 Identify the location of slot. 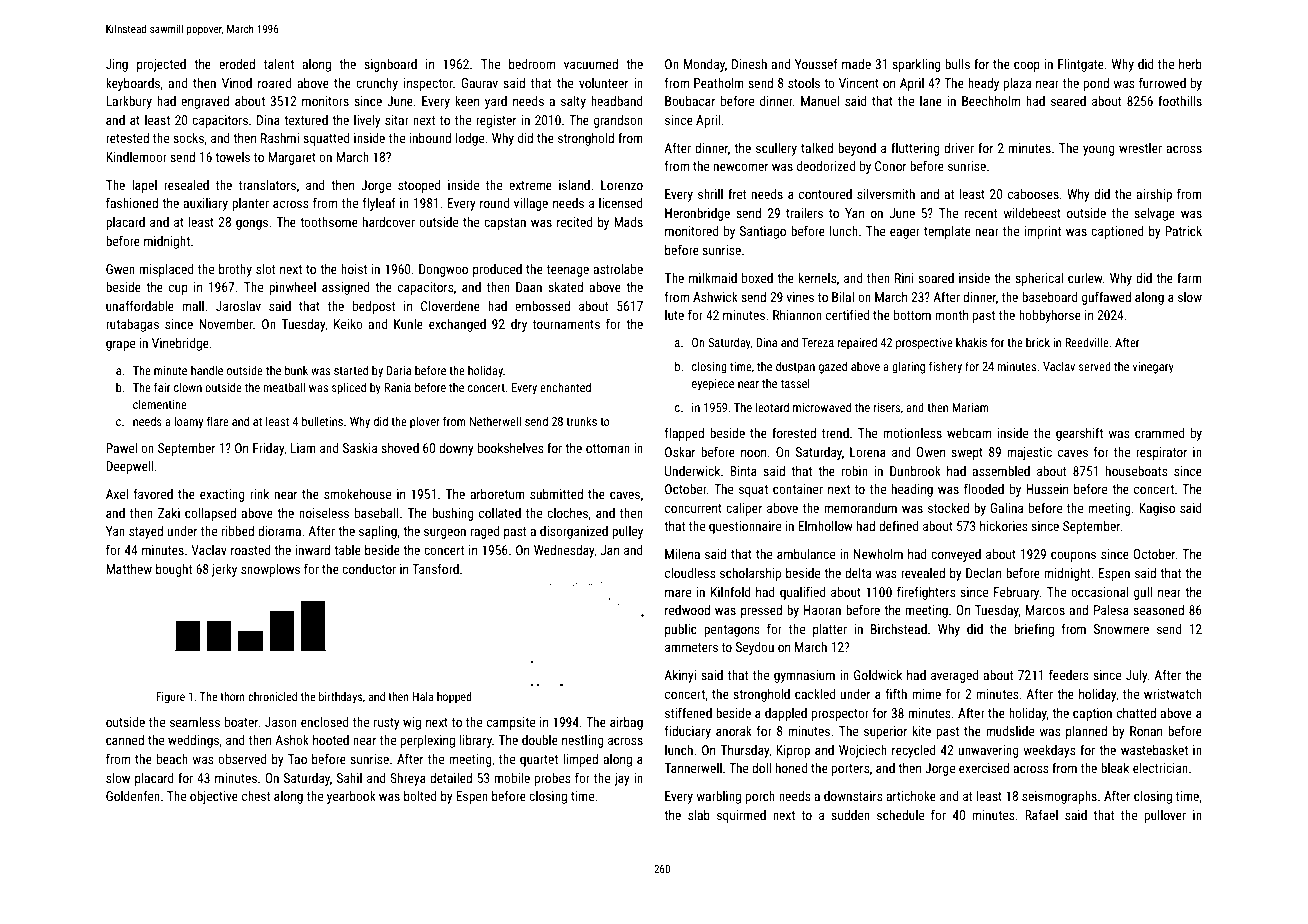
(265, 269).
